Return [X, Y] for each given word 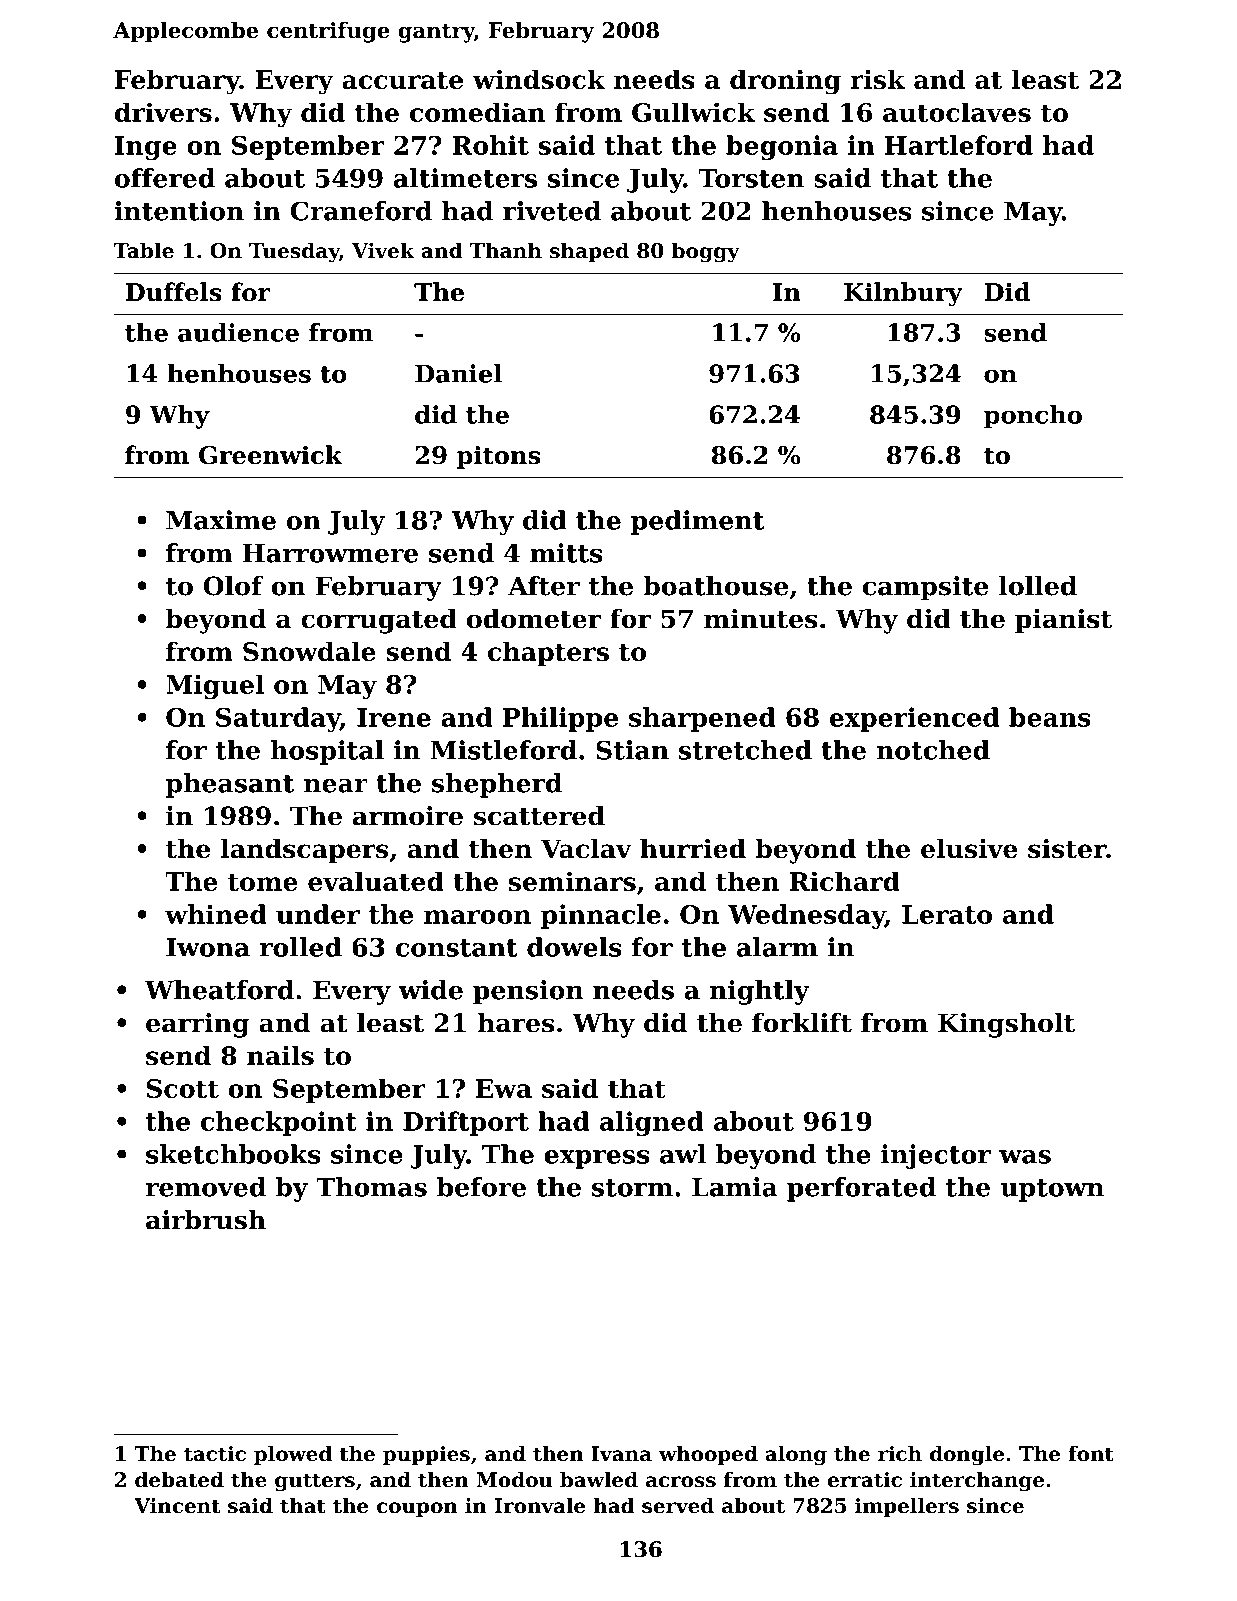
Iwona [208, 947]
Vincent [177, 1506]
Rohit [490, 145]
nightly [759, 992]
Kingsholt [1006, 1025]
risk [877, 79]
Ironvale [540, 1505]
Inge [146, 148]
